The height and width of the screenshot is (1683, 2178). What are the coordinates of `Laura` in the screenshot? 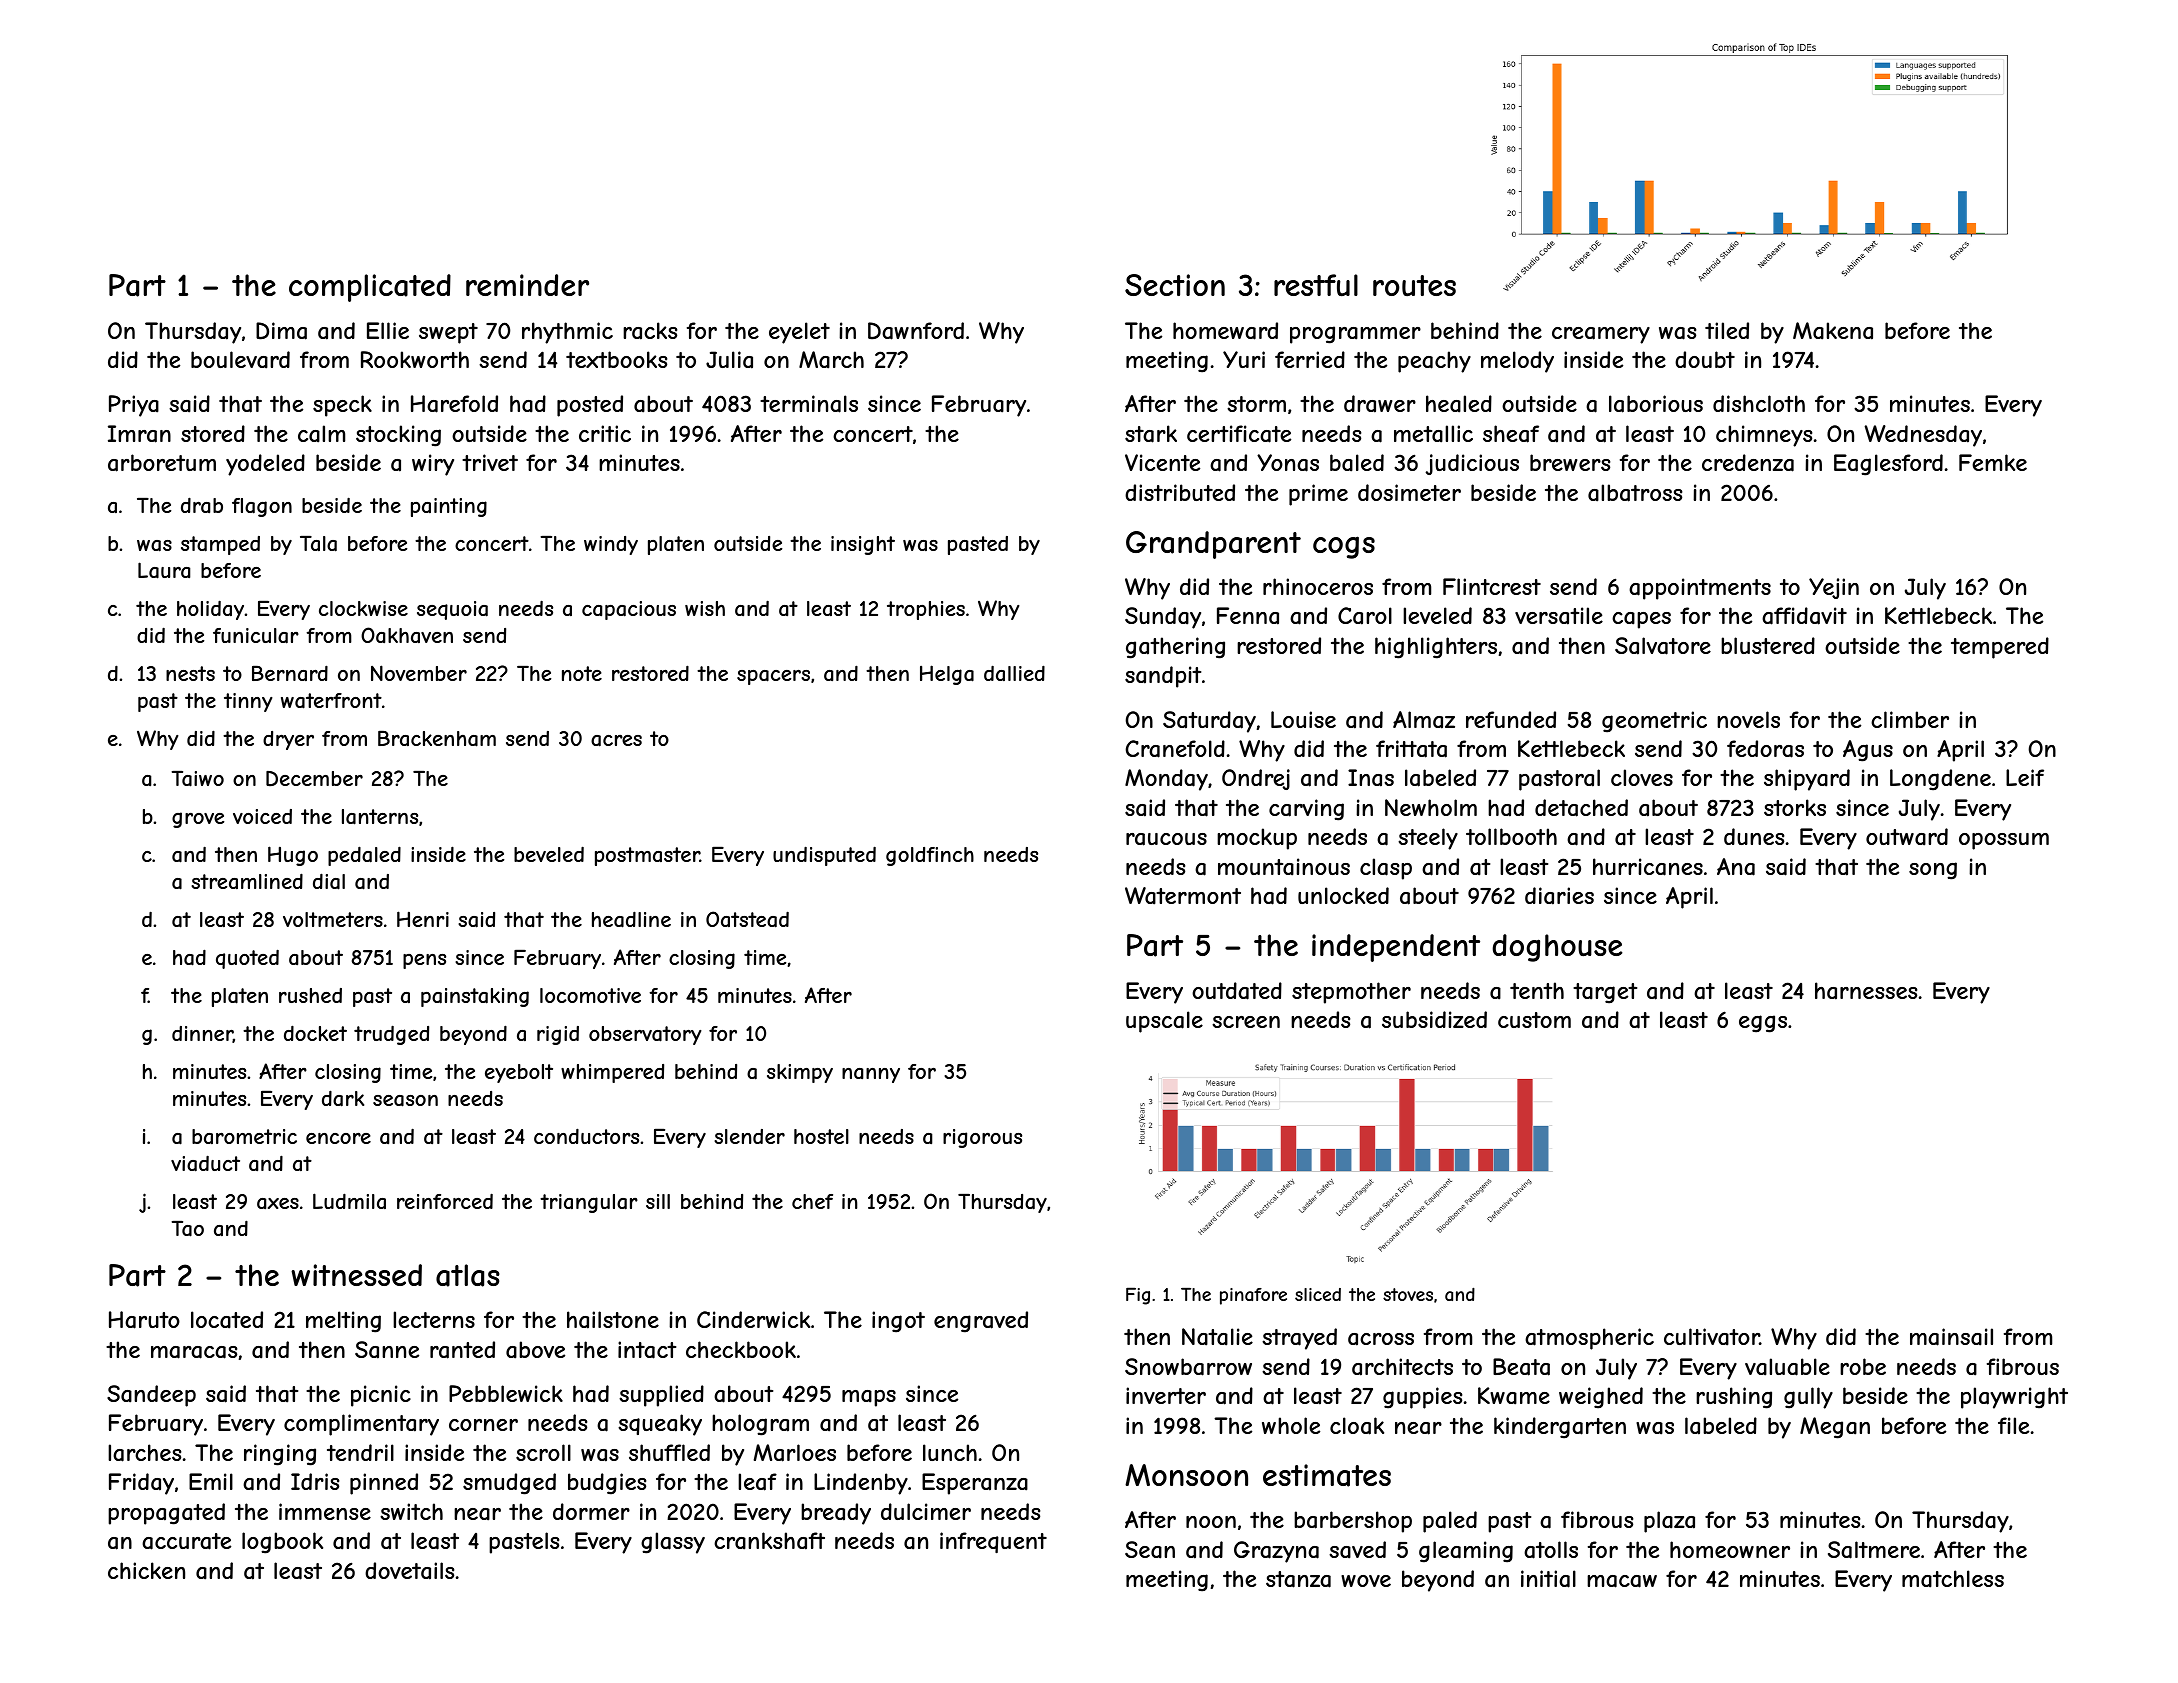 It's located at (164, 570).
